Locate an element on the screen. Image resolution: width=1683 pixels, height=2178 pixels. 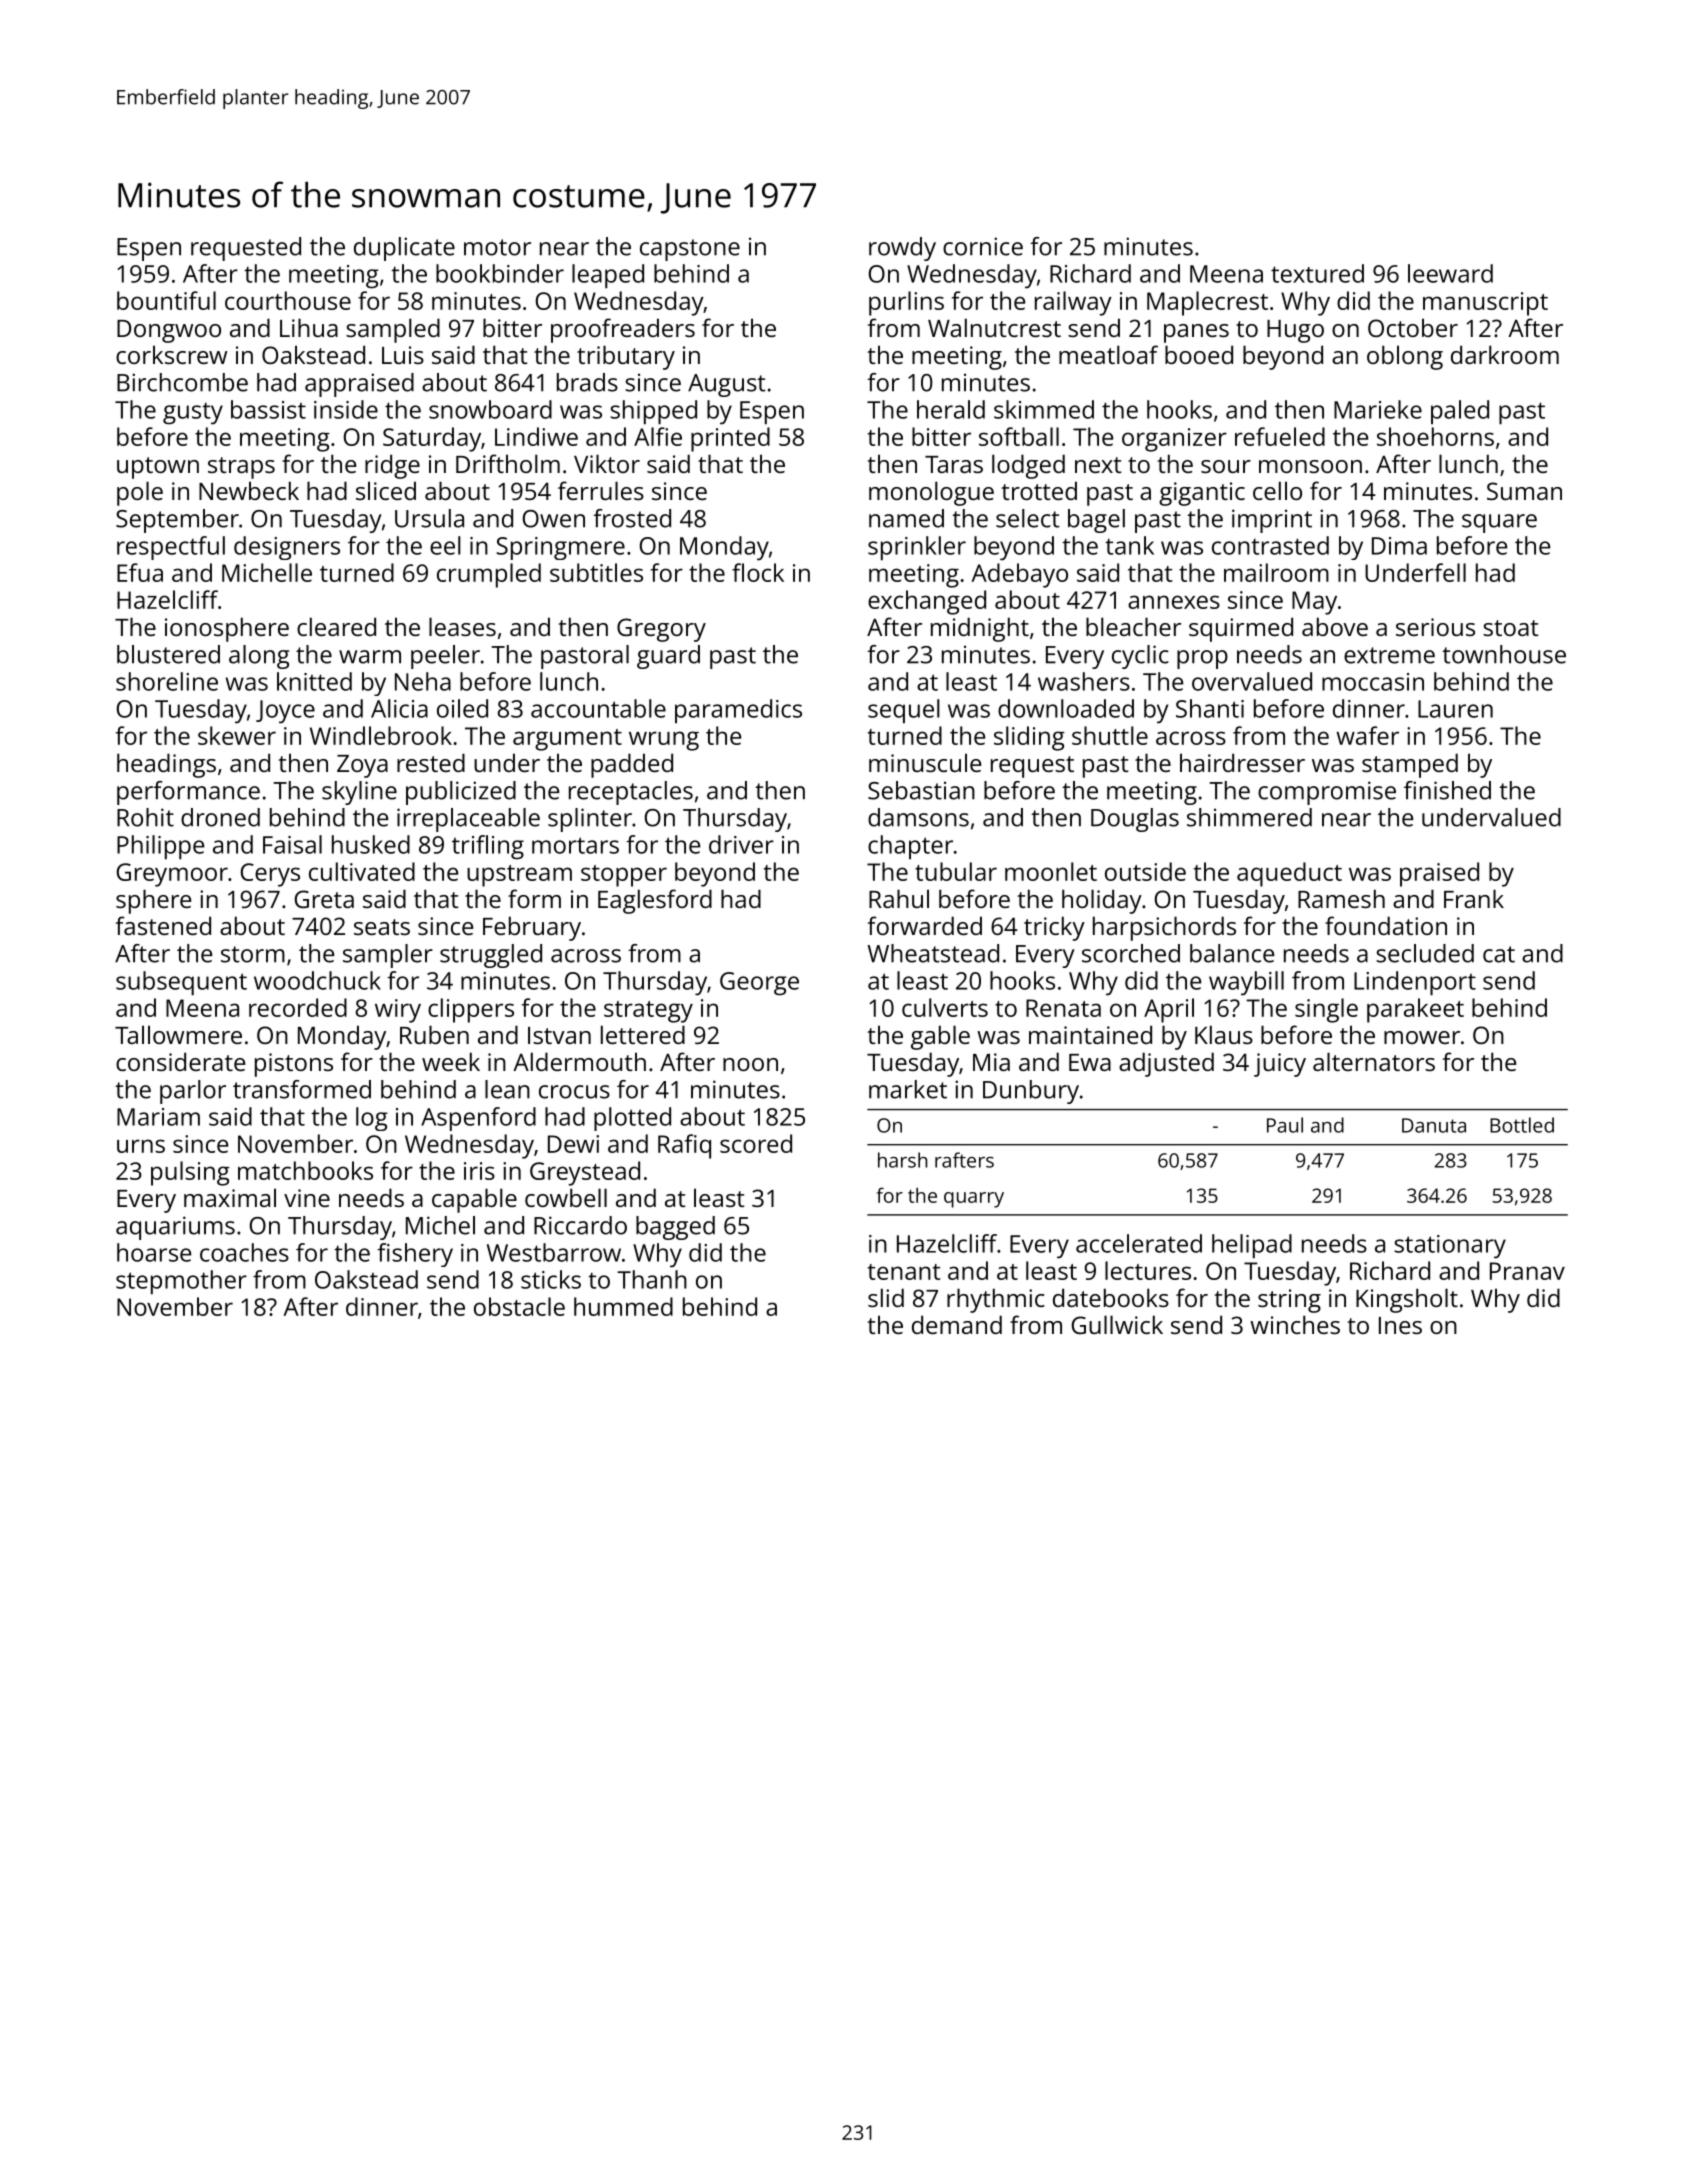
cornice is located at coordinates (983, 246).
